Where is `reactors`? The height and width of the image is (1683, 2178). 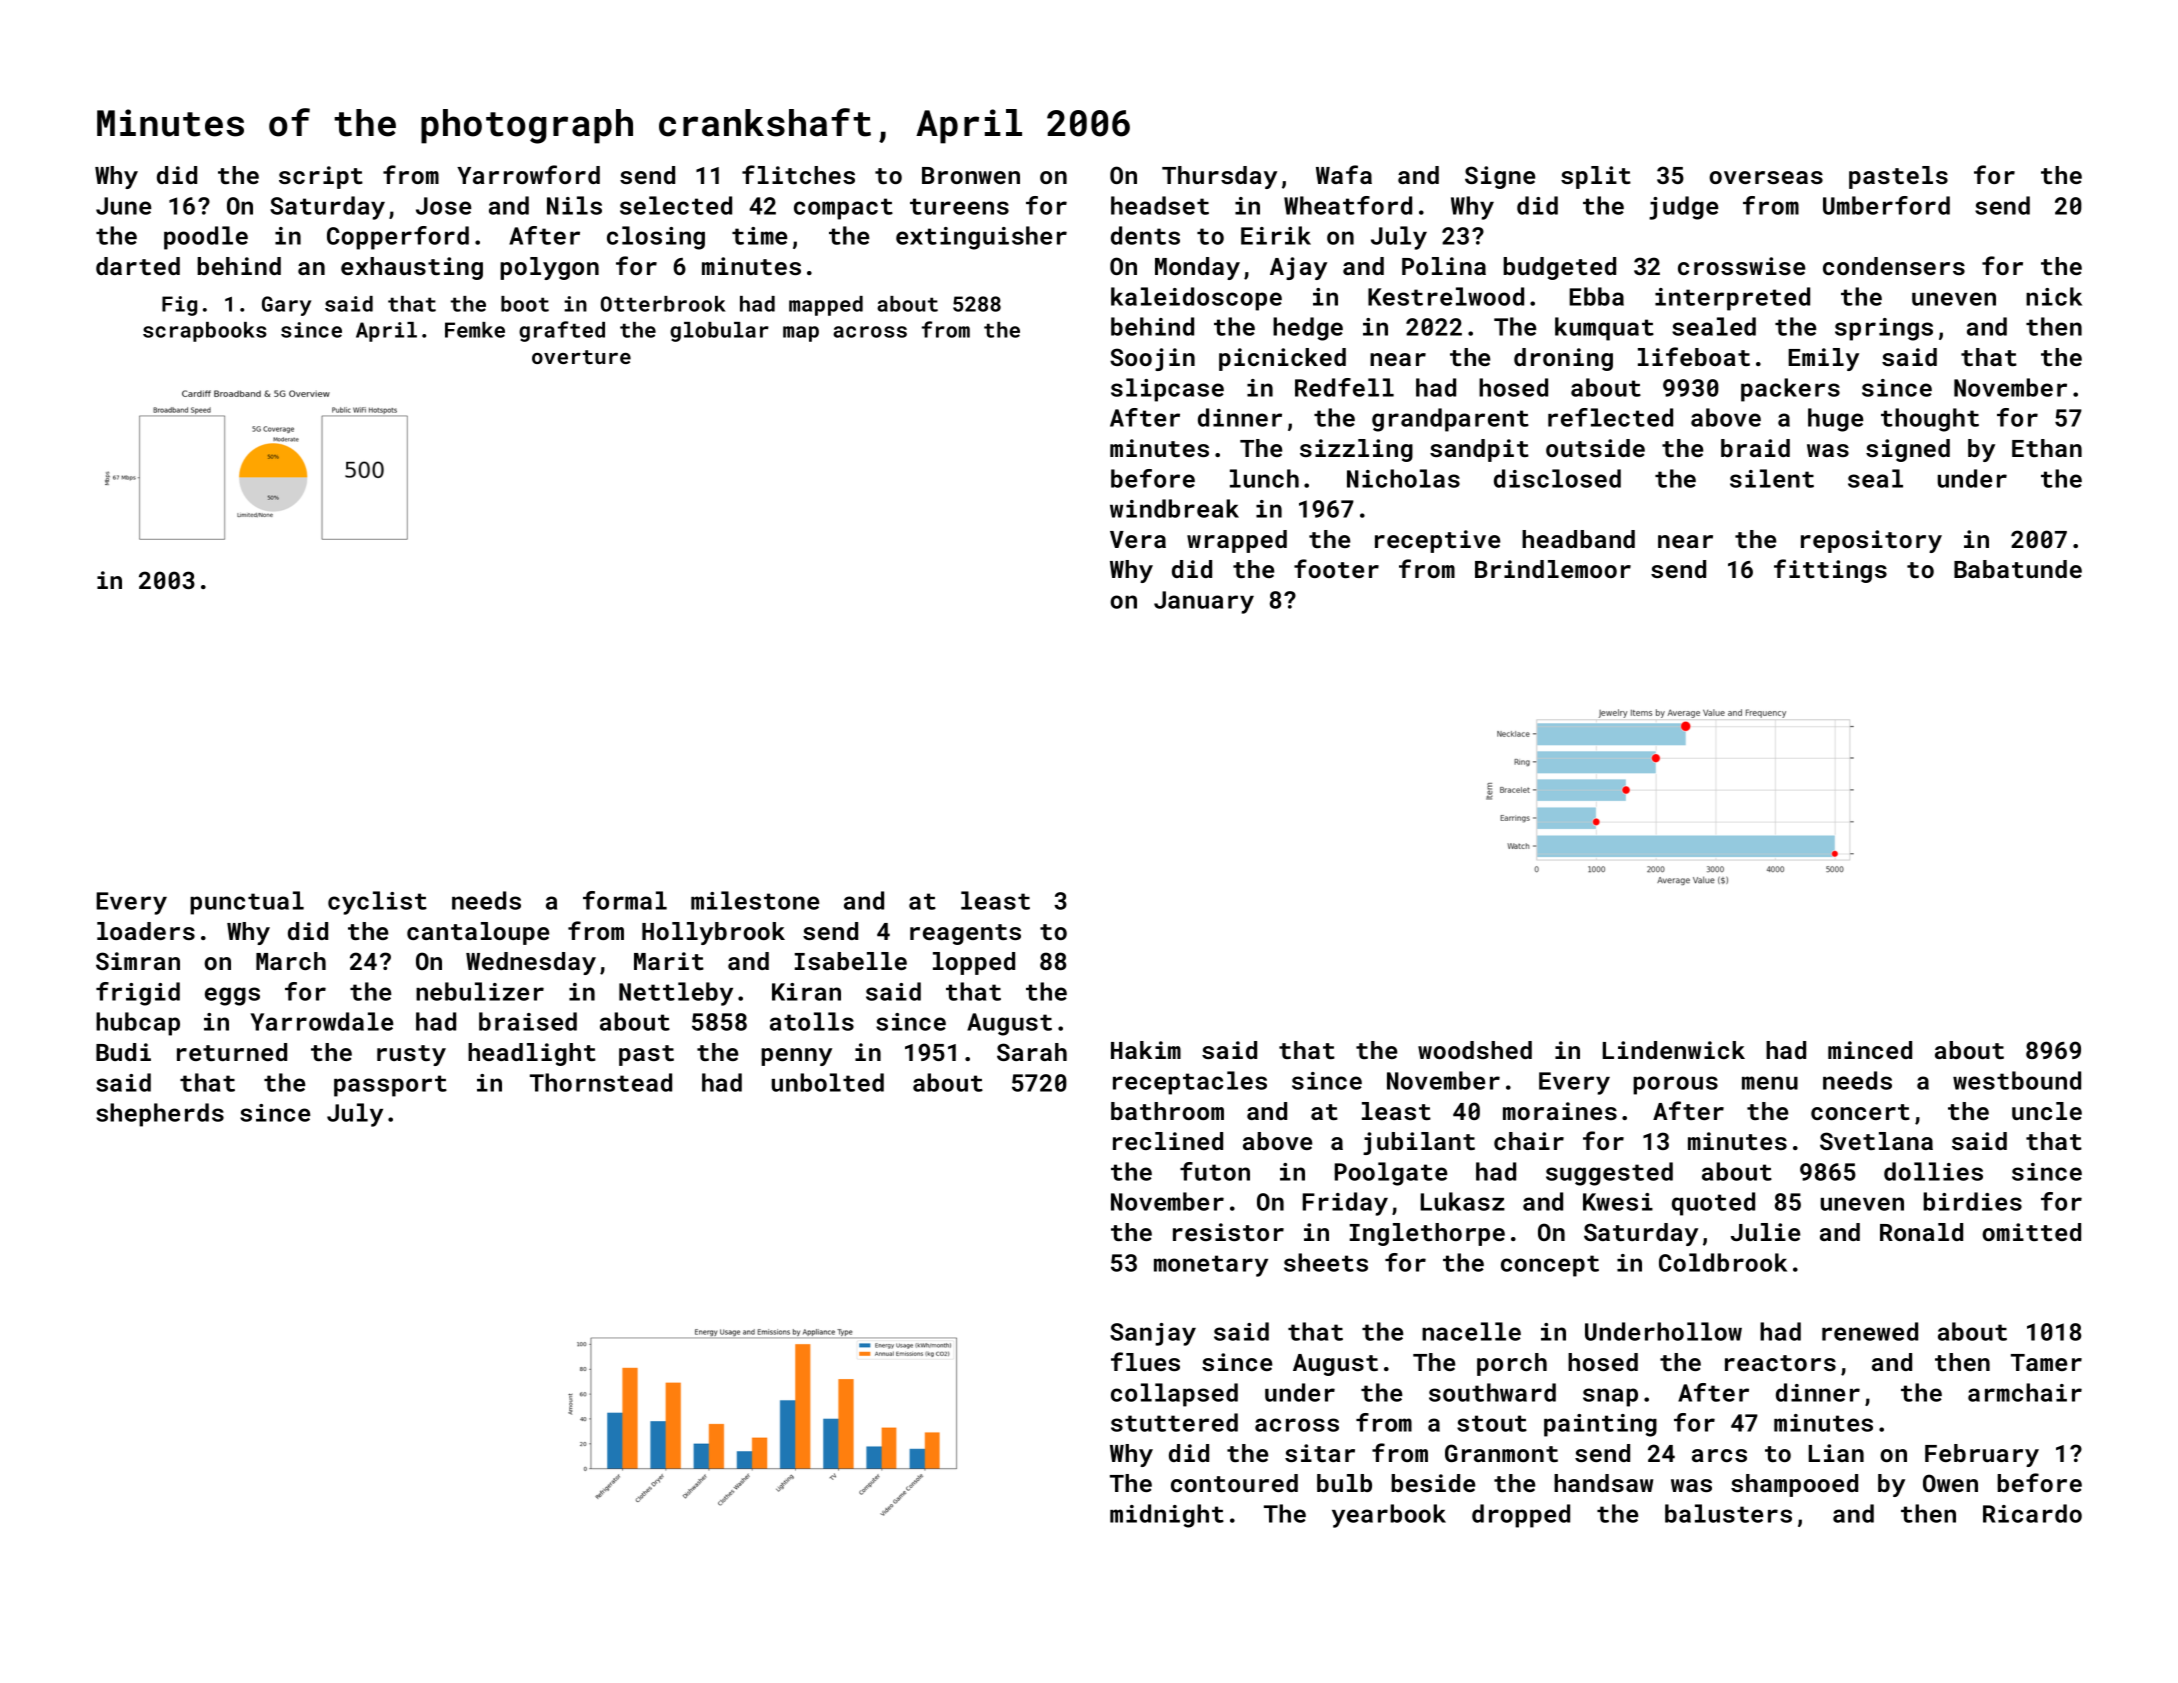
reactors is located at coordinates (1780, 1363).
